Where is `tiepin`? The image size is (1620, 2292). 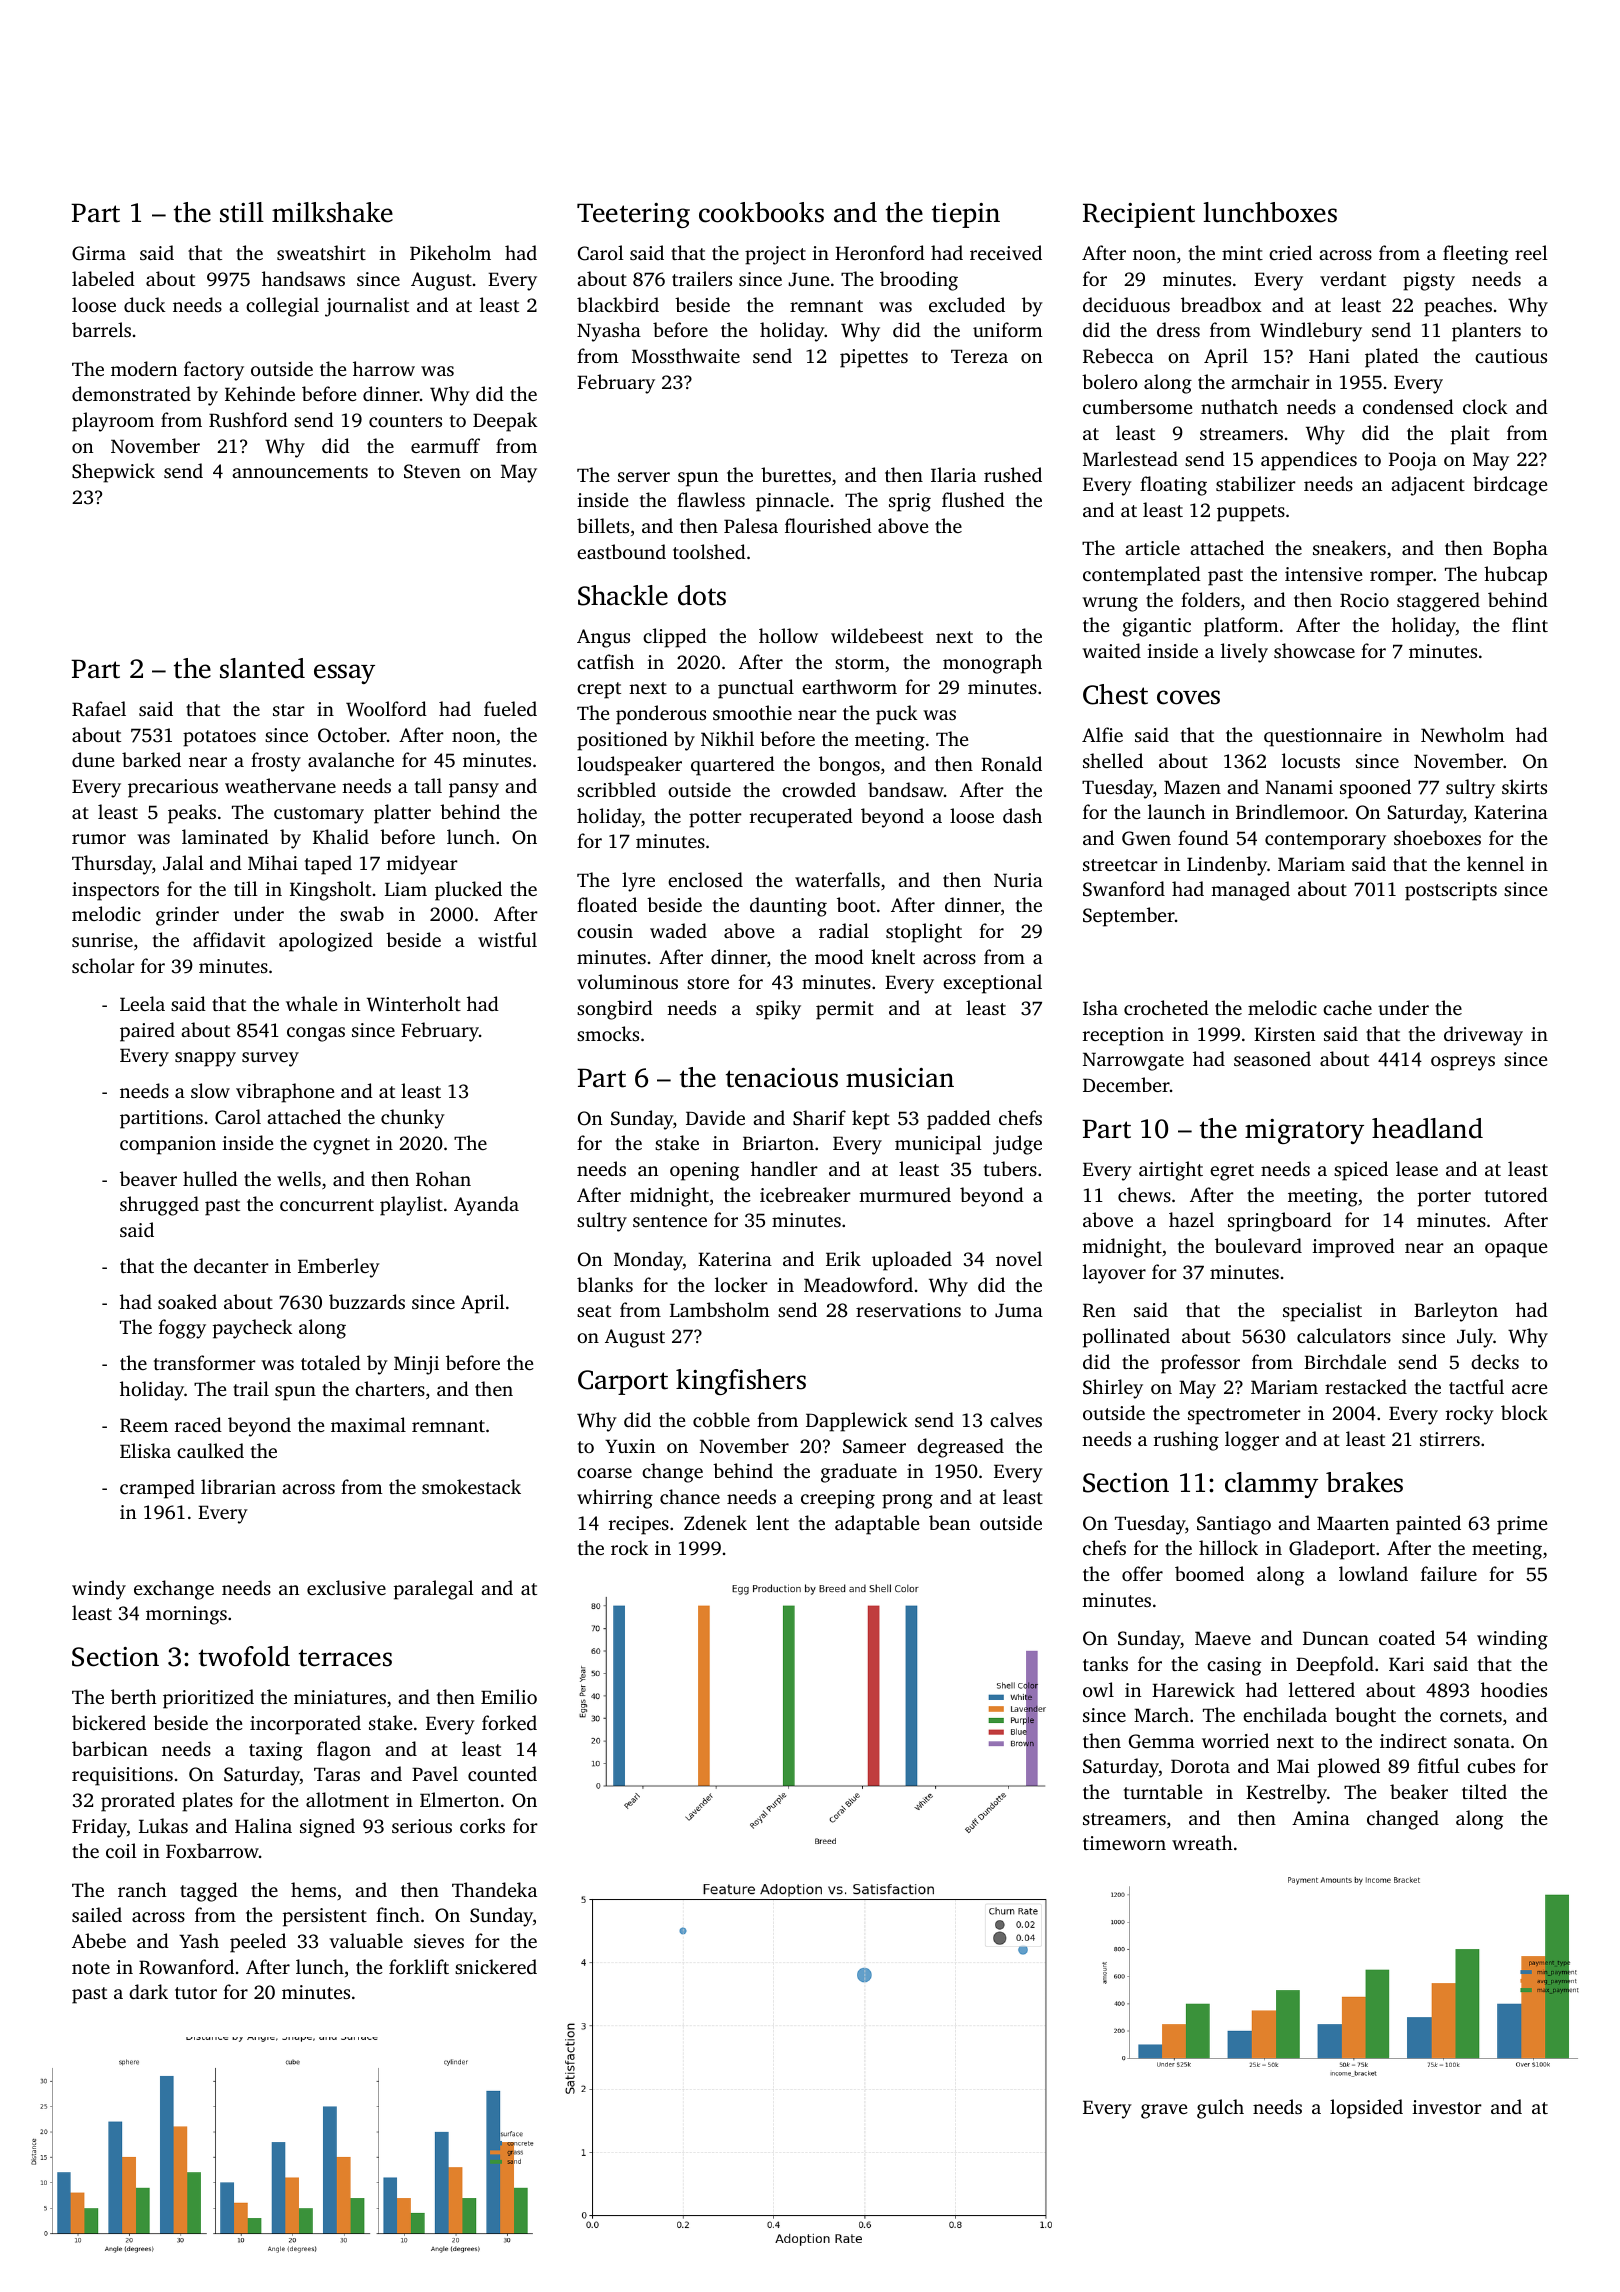 tiepin is located at coordinates (966, 215).
